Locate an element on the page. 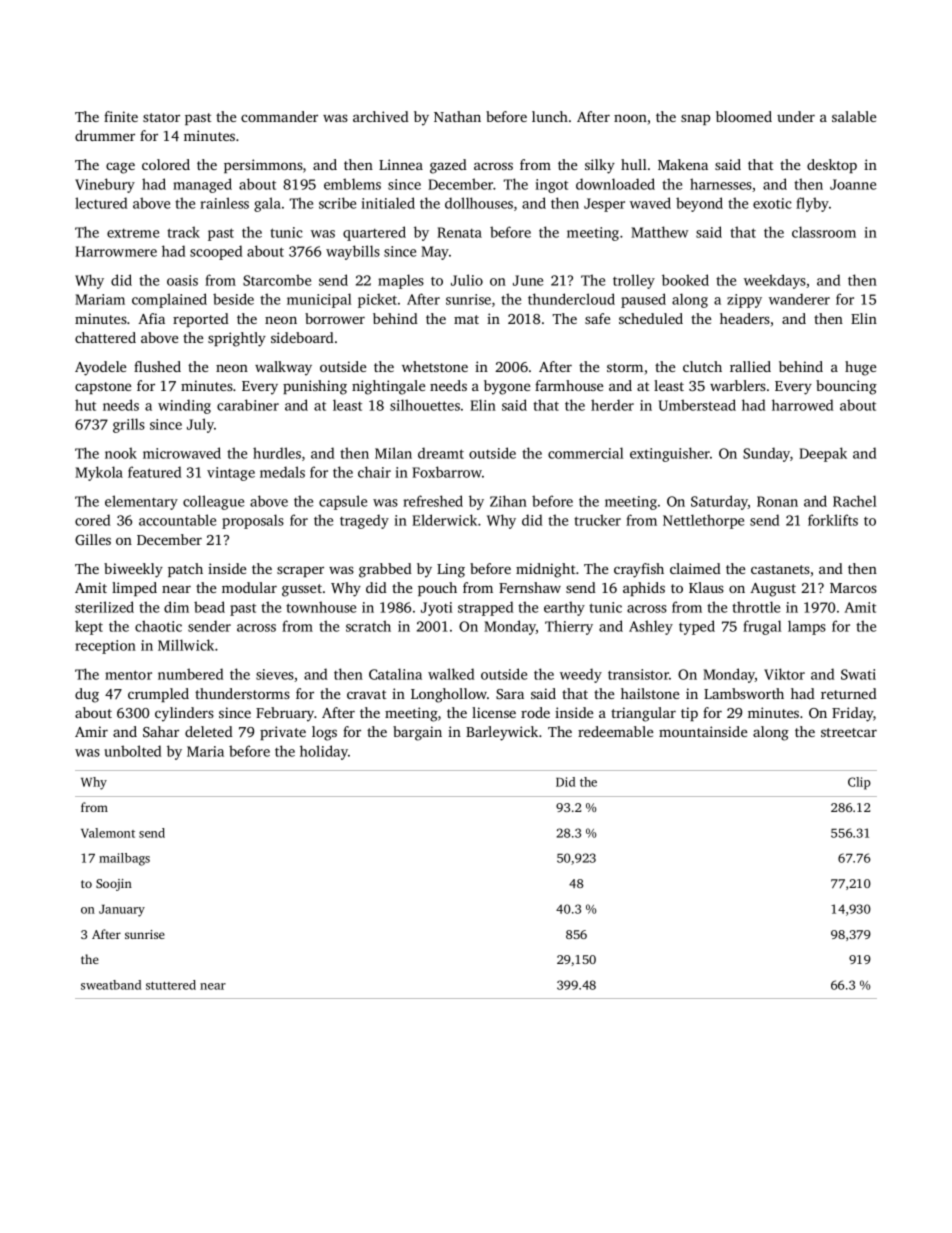 The image size is (952, 1233). Harrowmere is located at coordinates (116, 251).
